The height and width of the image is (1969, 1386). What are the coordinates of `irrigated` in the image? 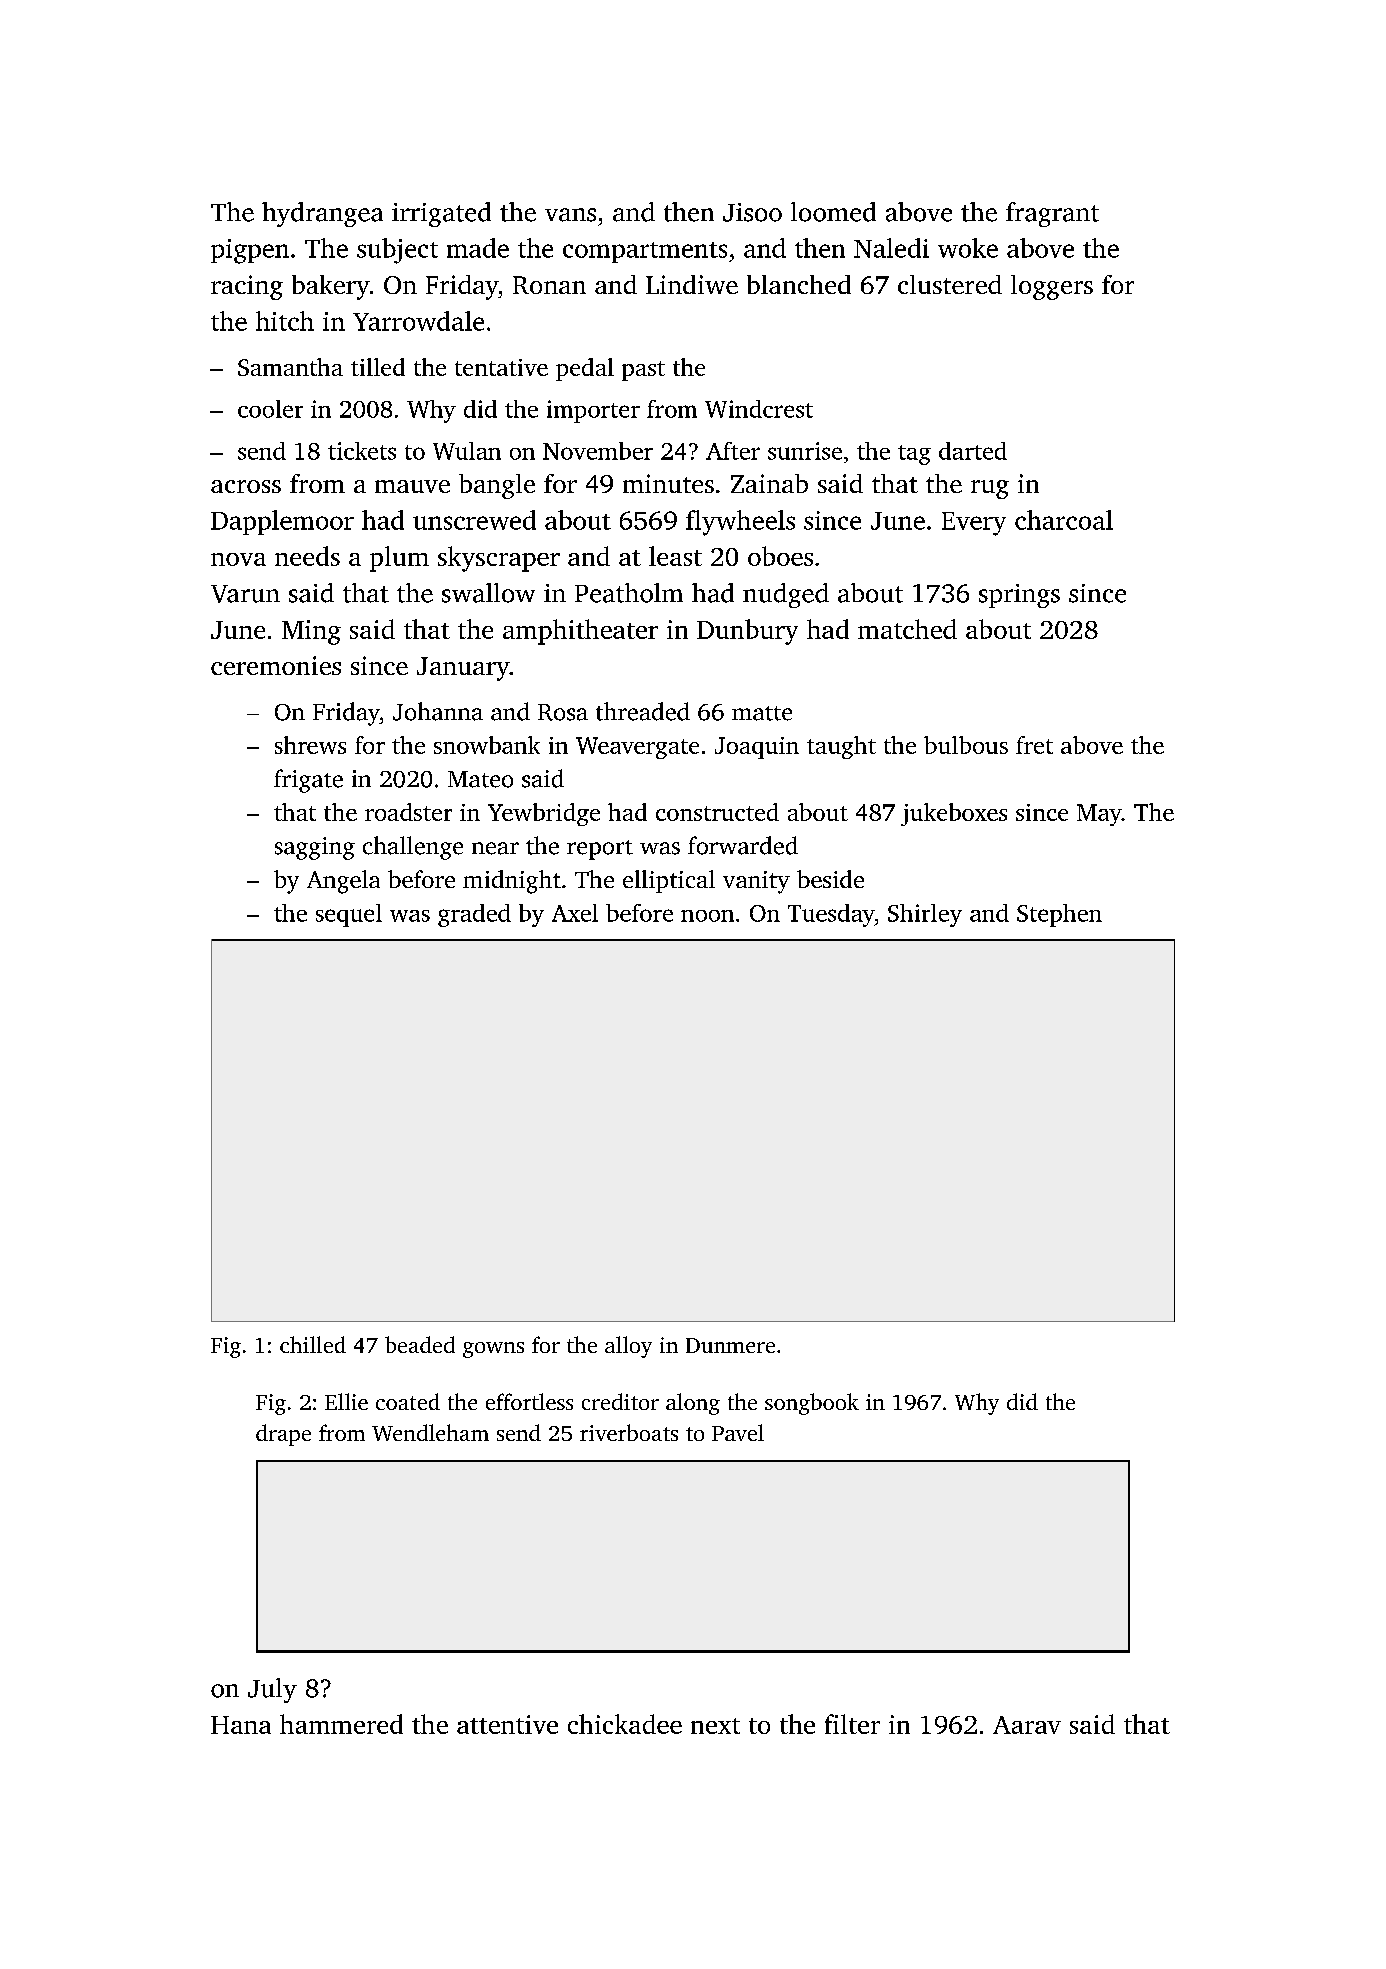 It's located at (441, 214).
